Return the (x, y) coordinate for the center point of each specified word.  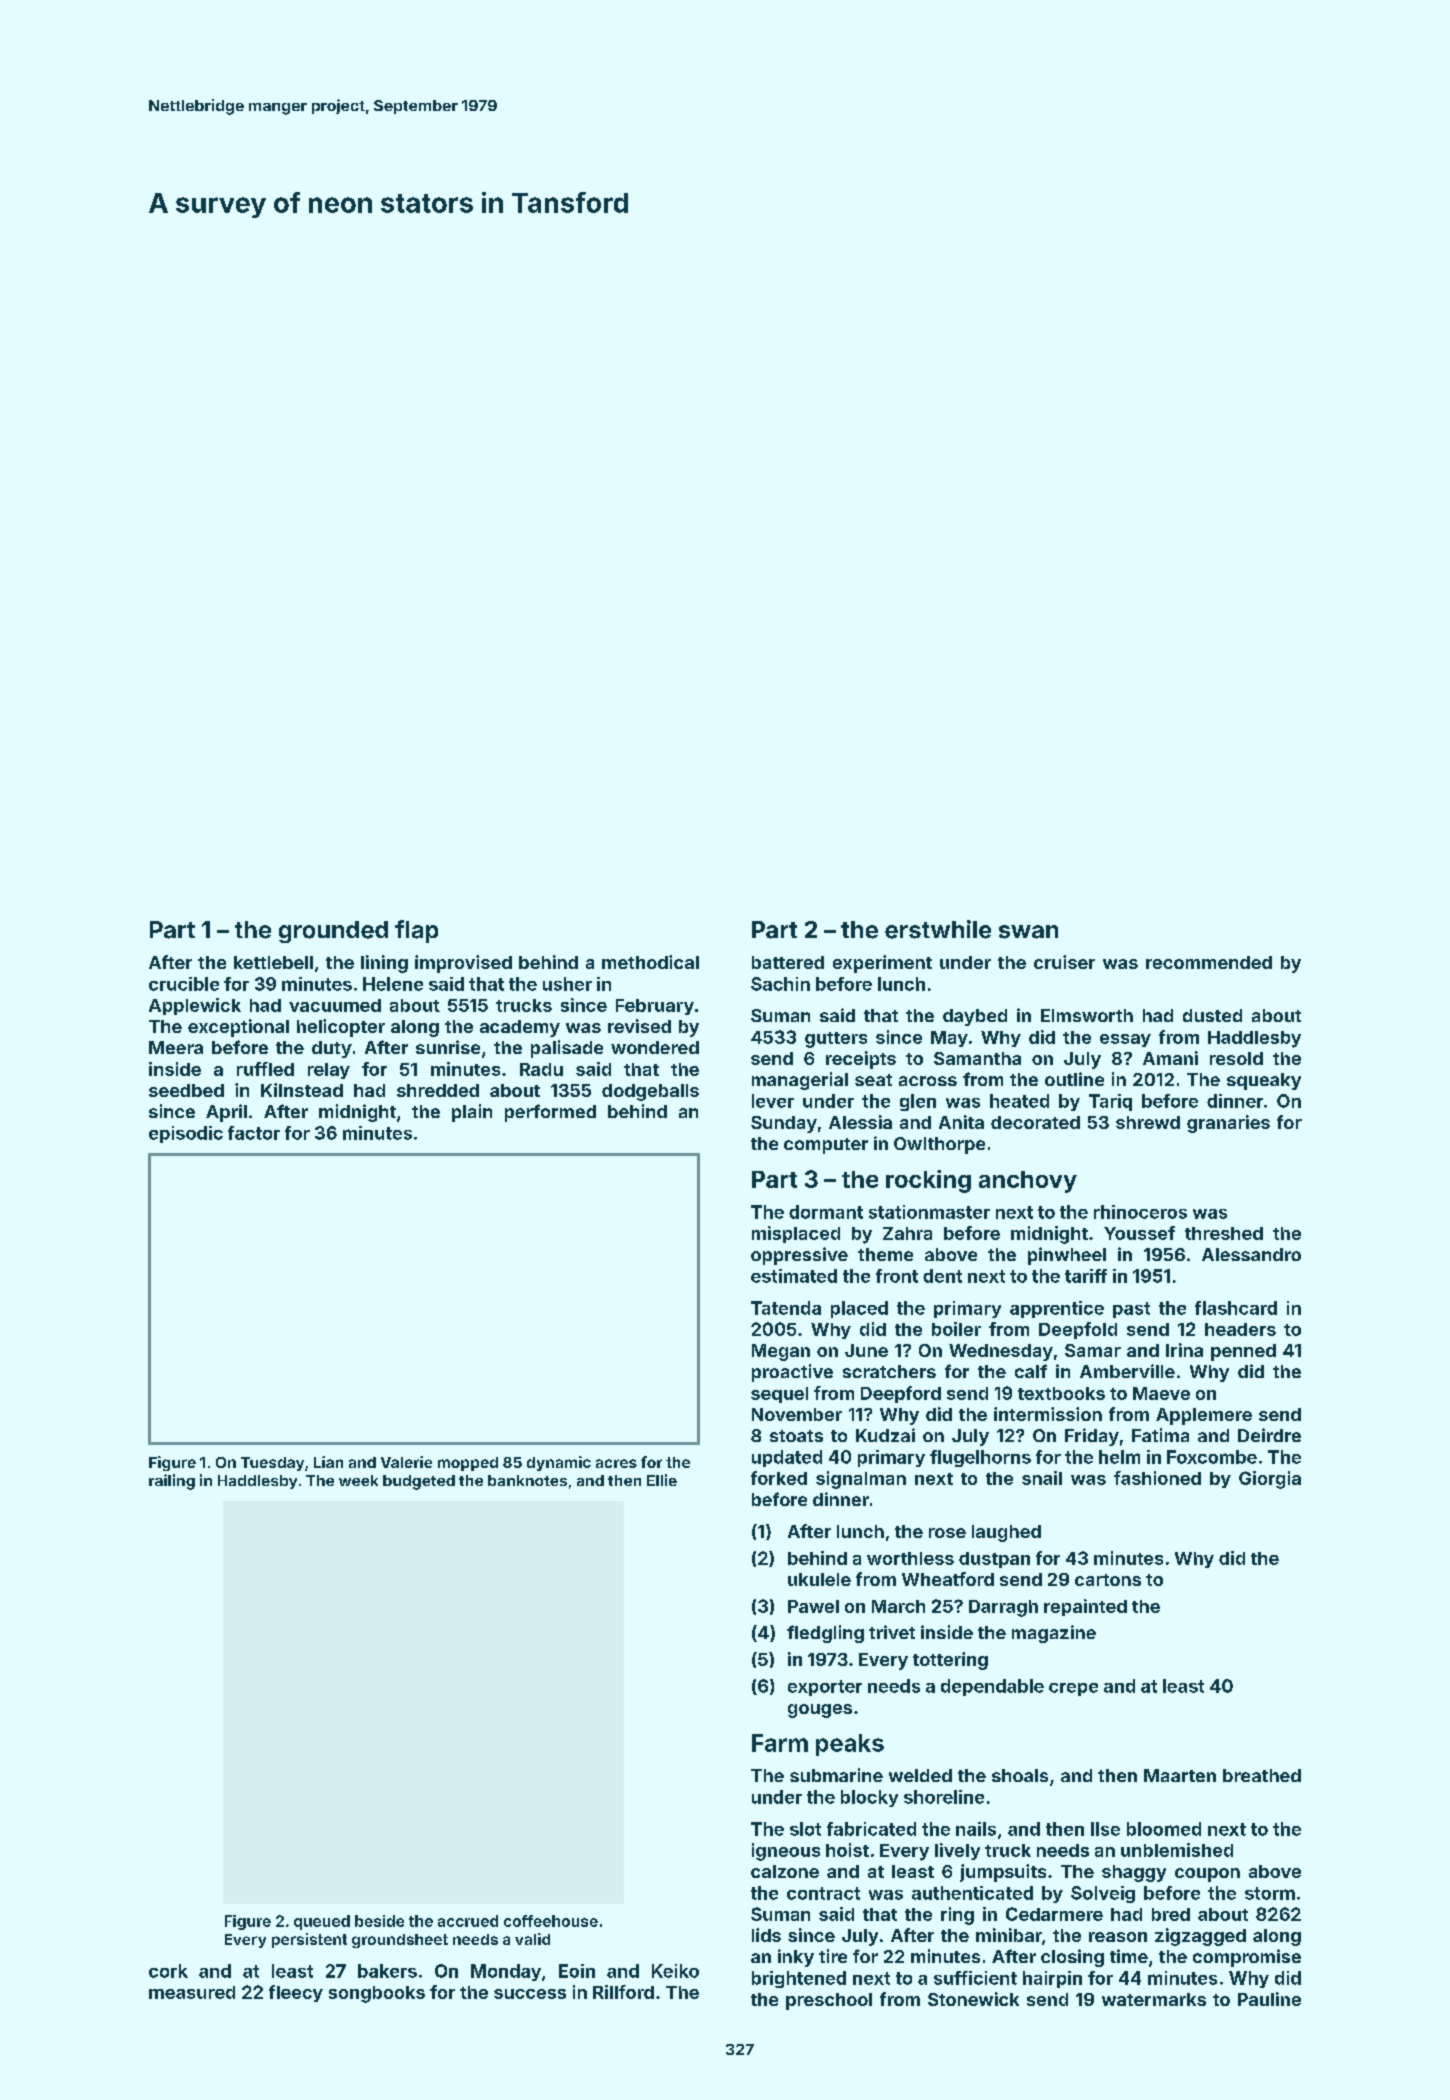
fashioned (1157, 1478)
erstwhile (938, 929)
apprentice (1057, 1309)
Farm (780, 1743)
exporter (825, 1688)
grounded (333, 932)
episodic (186, 1134)
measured (192, 1992)
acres (616, 1463)
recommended (1209, 962)
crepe (1073, 1689)
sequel (779, 1395)
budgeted (419, 1482)
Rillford (623, 1992)
